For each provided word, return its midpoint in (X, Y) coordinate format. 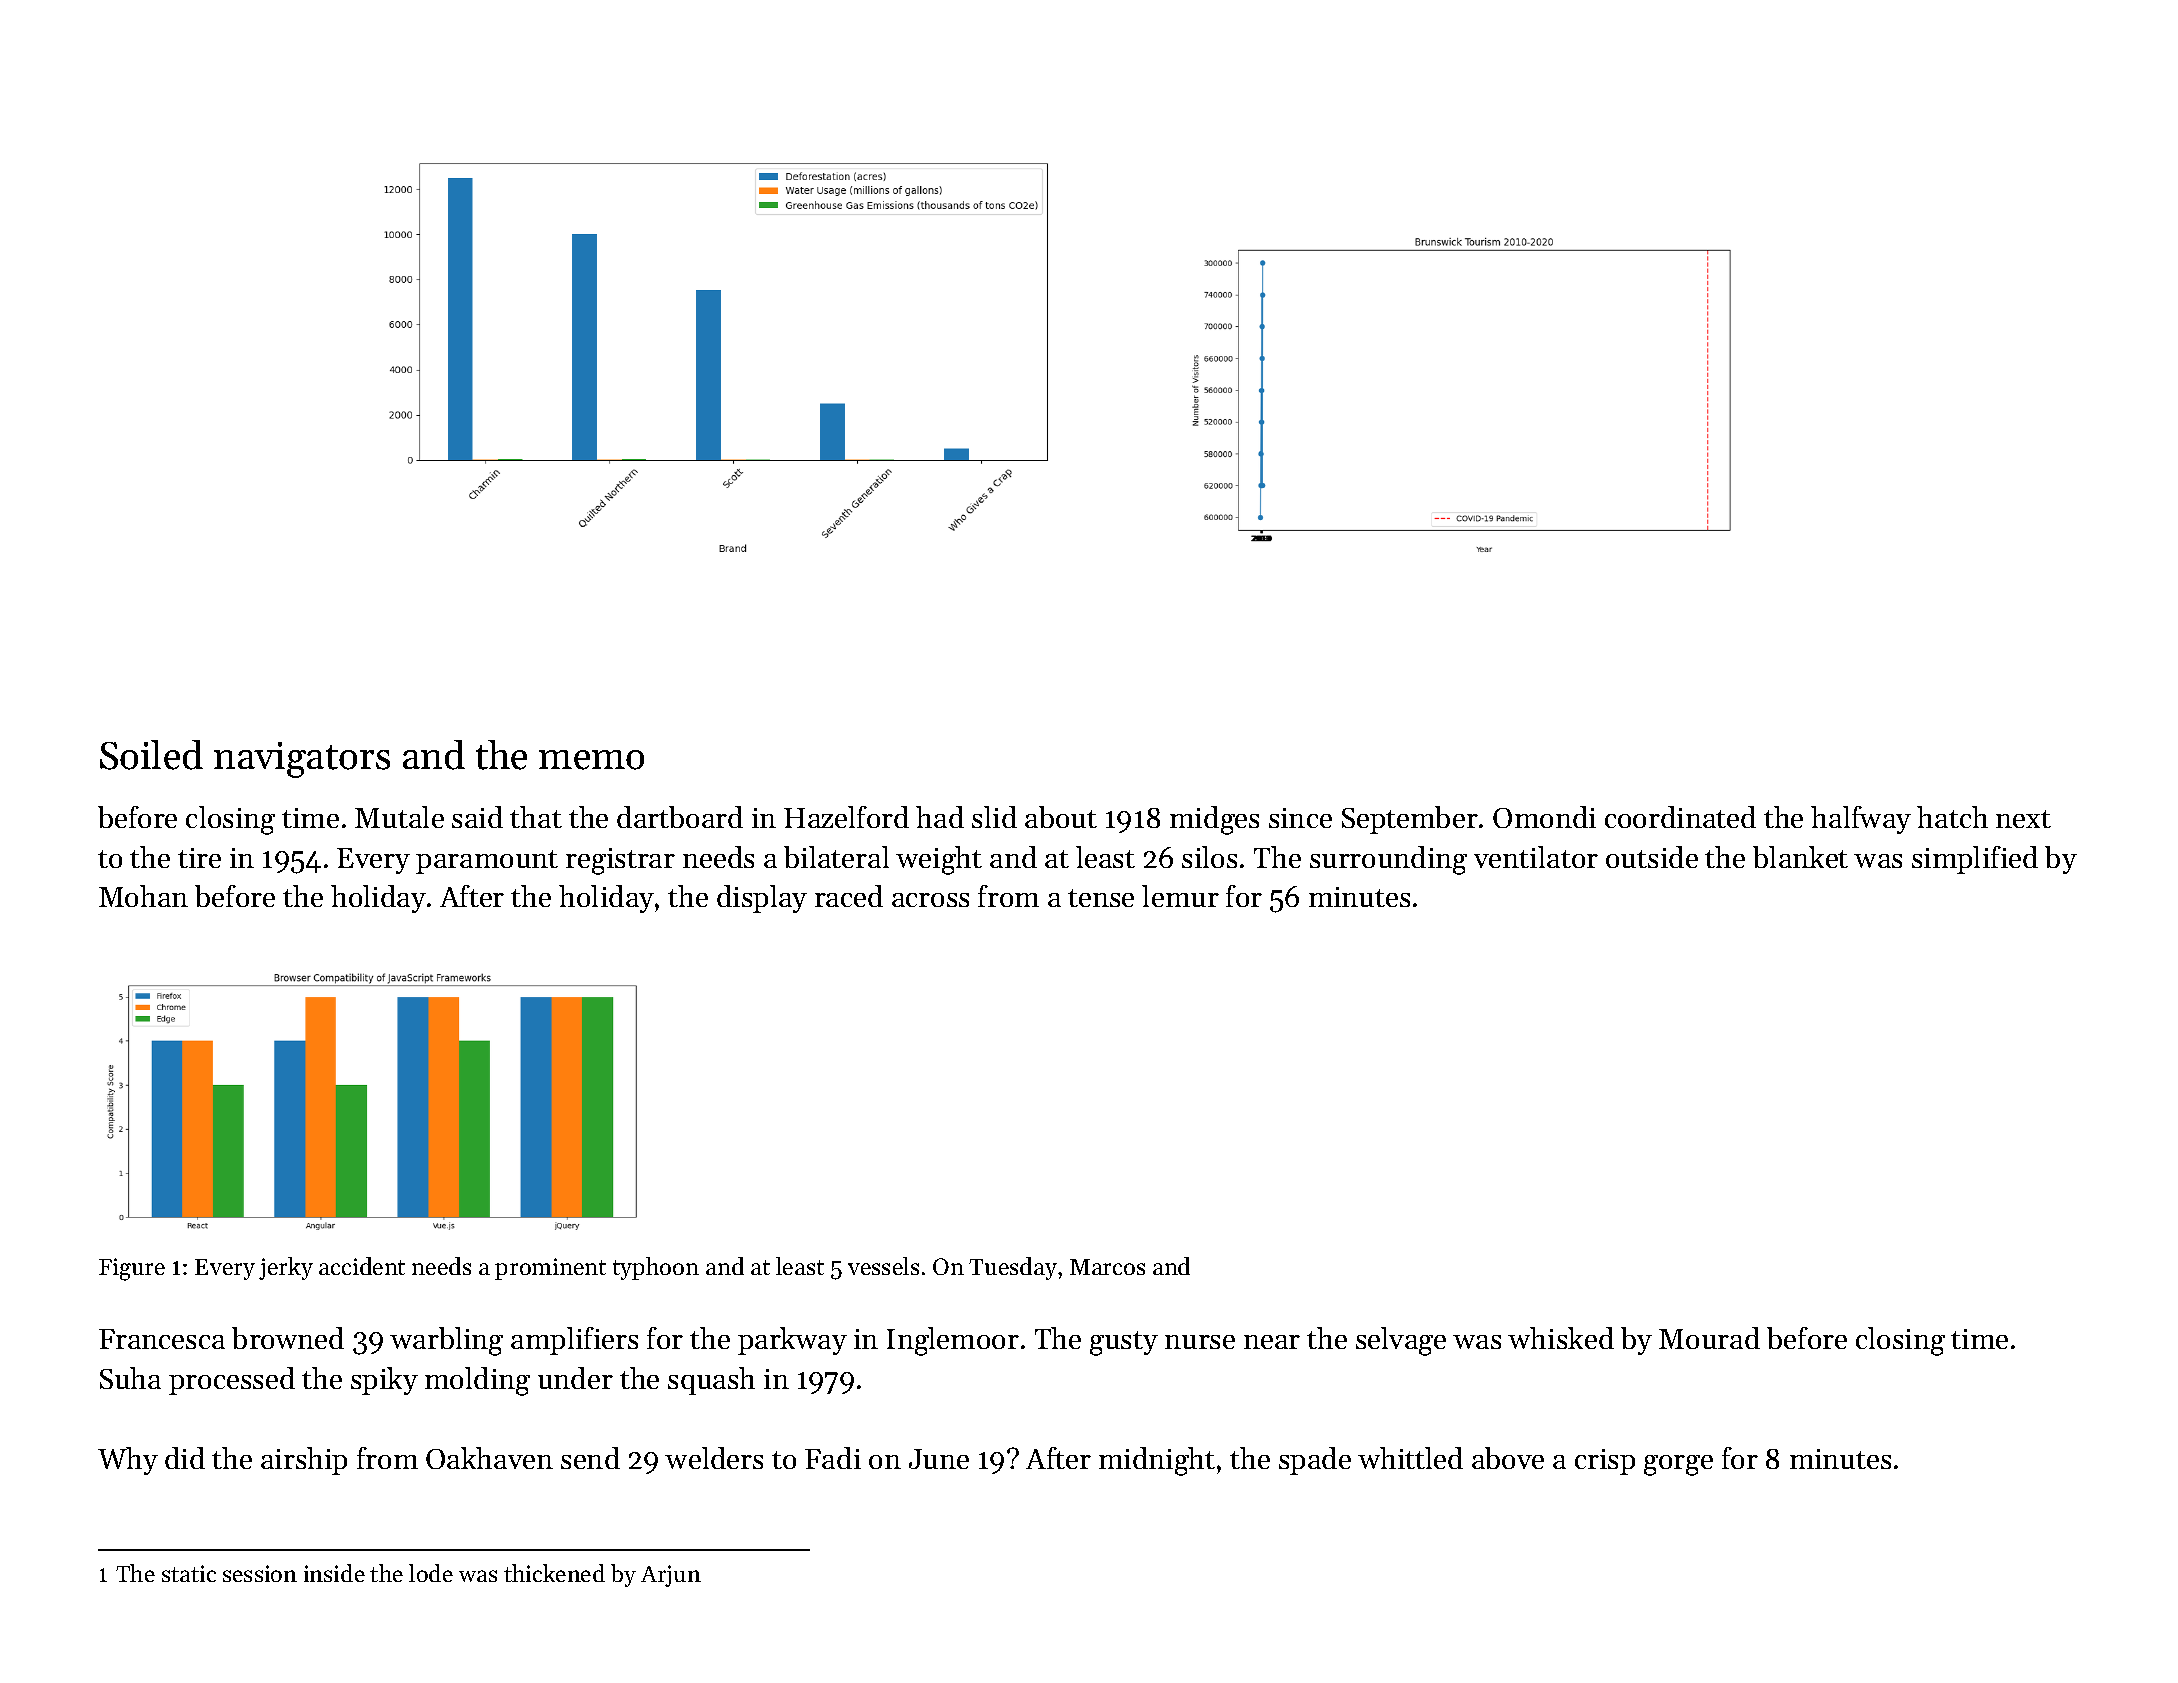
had (940, 817)
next (2023, 819)
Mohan (143, 896)
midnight (1157, 1461)
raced (849, 896)
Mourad (1709, 1338)
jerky (286, 1268)
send (590, 1458)
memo (591, 760)
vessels (883, 1266)
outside (1652, 857)
